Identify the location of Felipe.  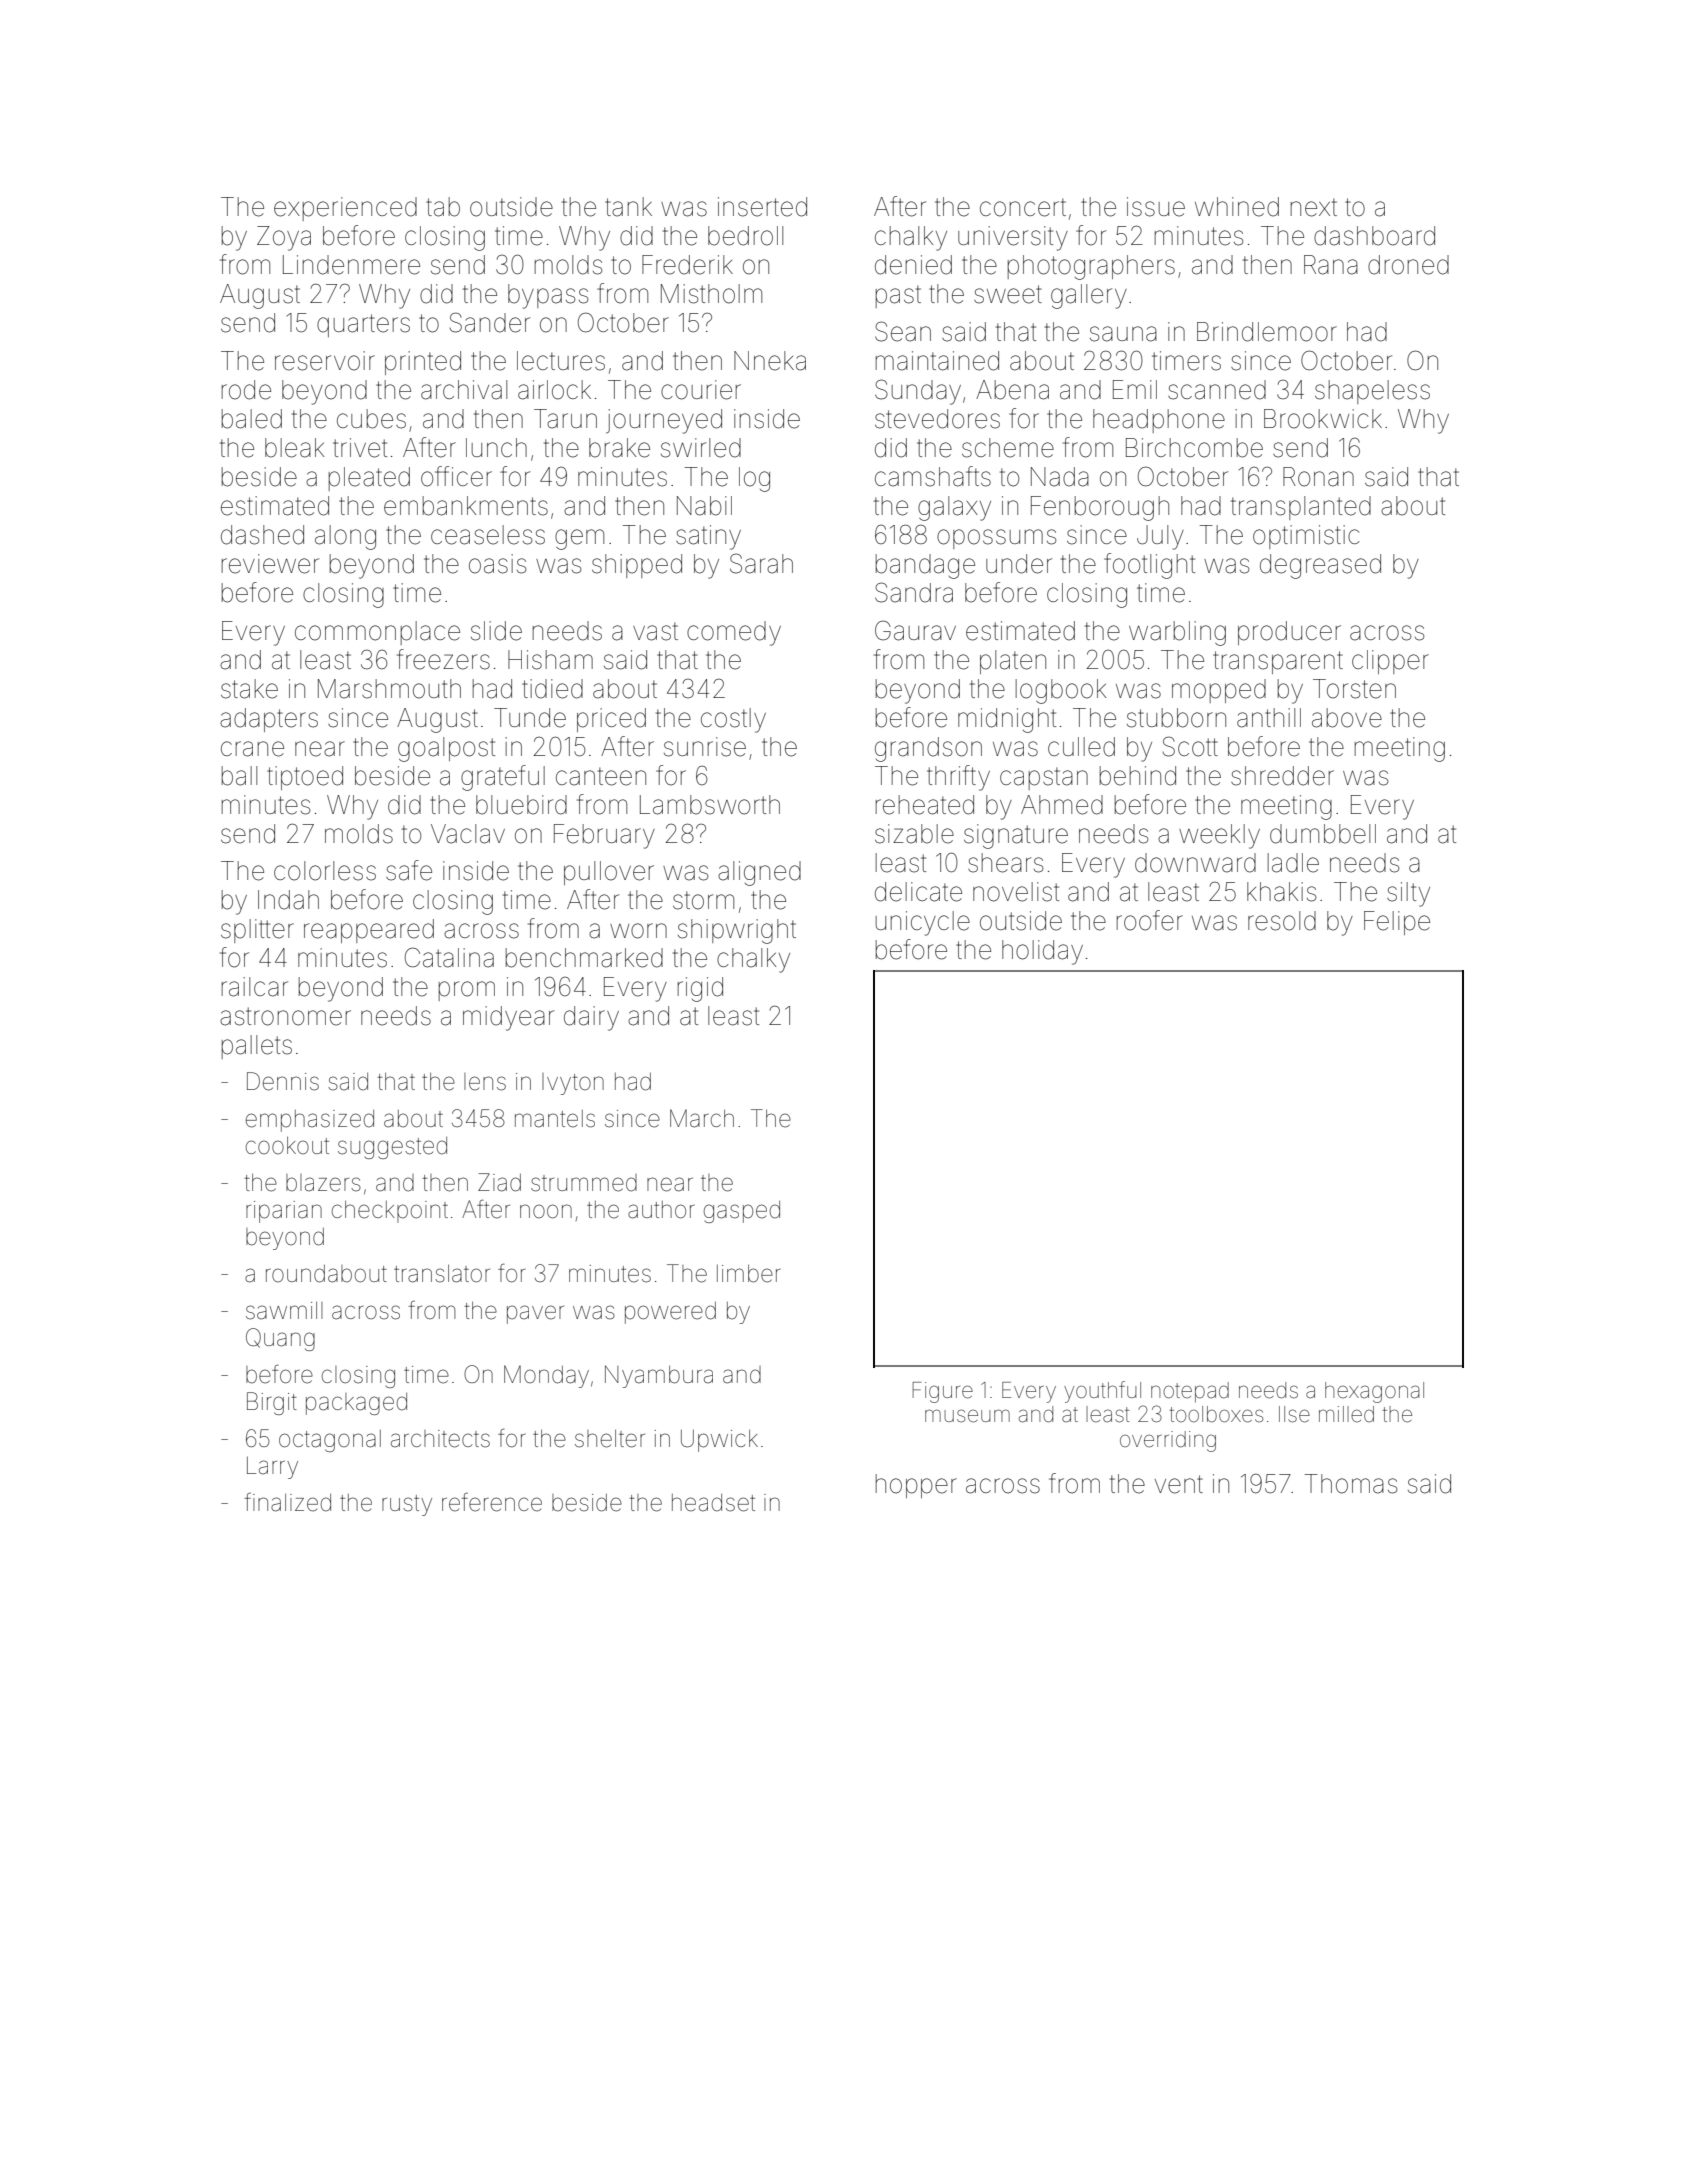
(1397, 923).
